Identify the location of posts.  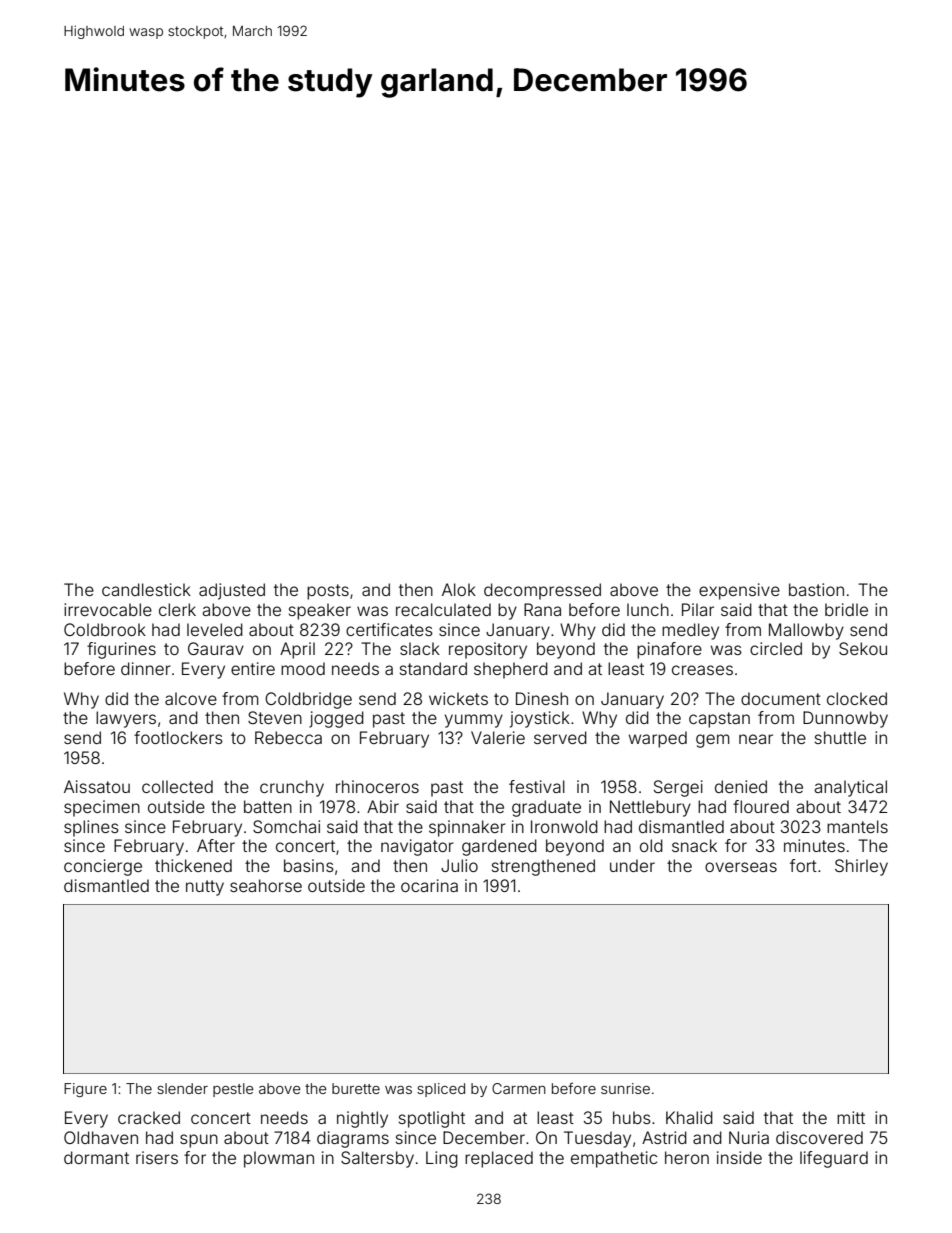
(328, 592).
